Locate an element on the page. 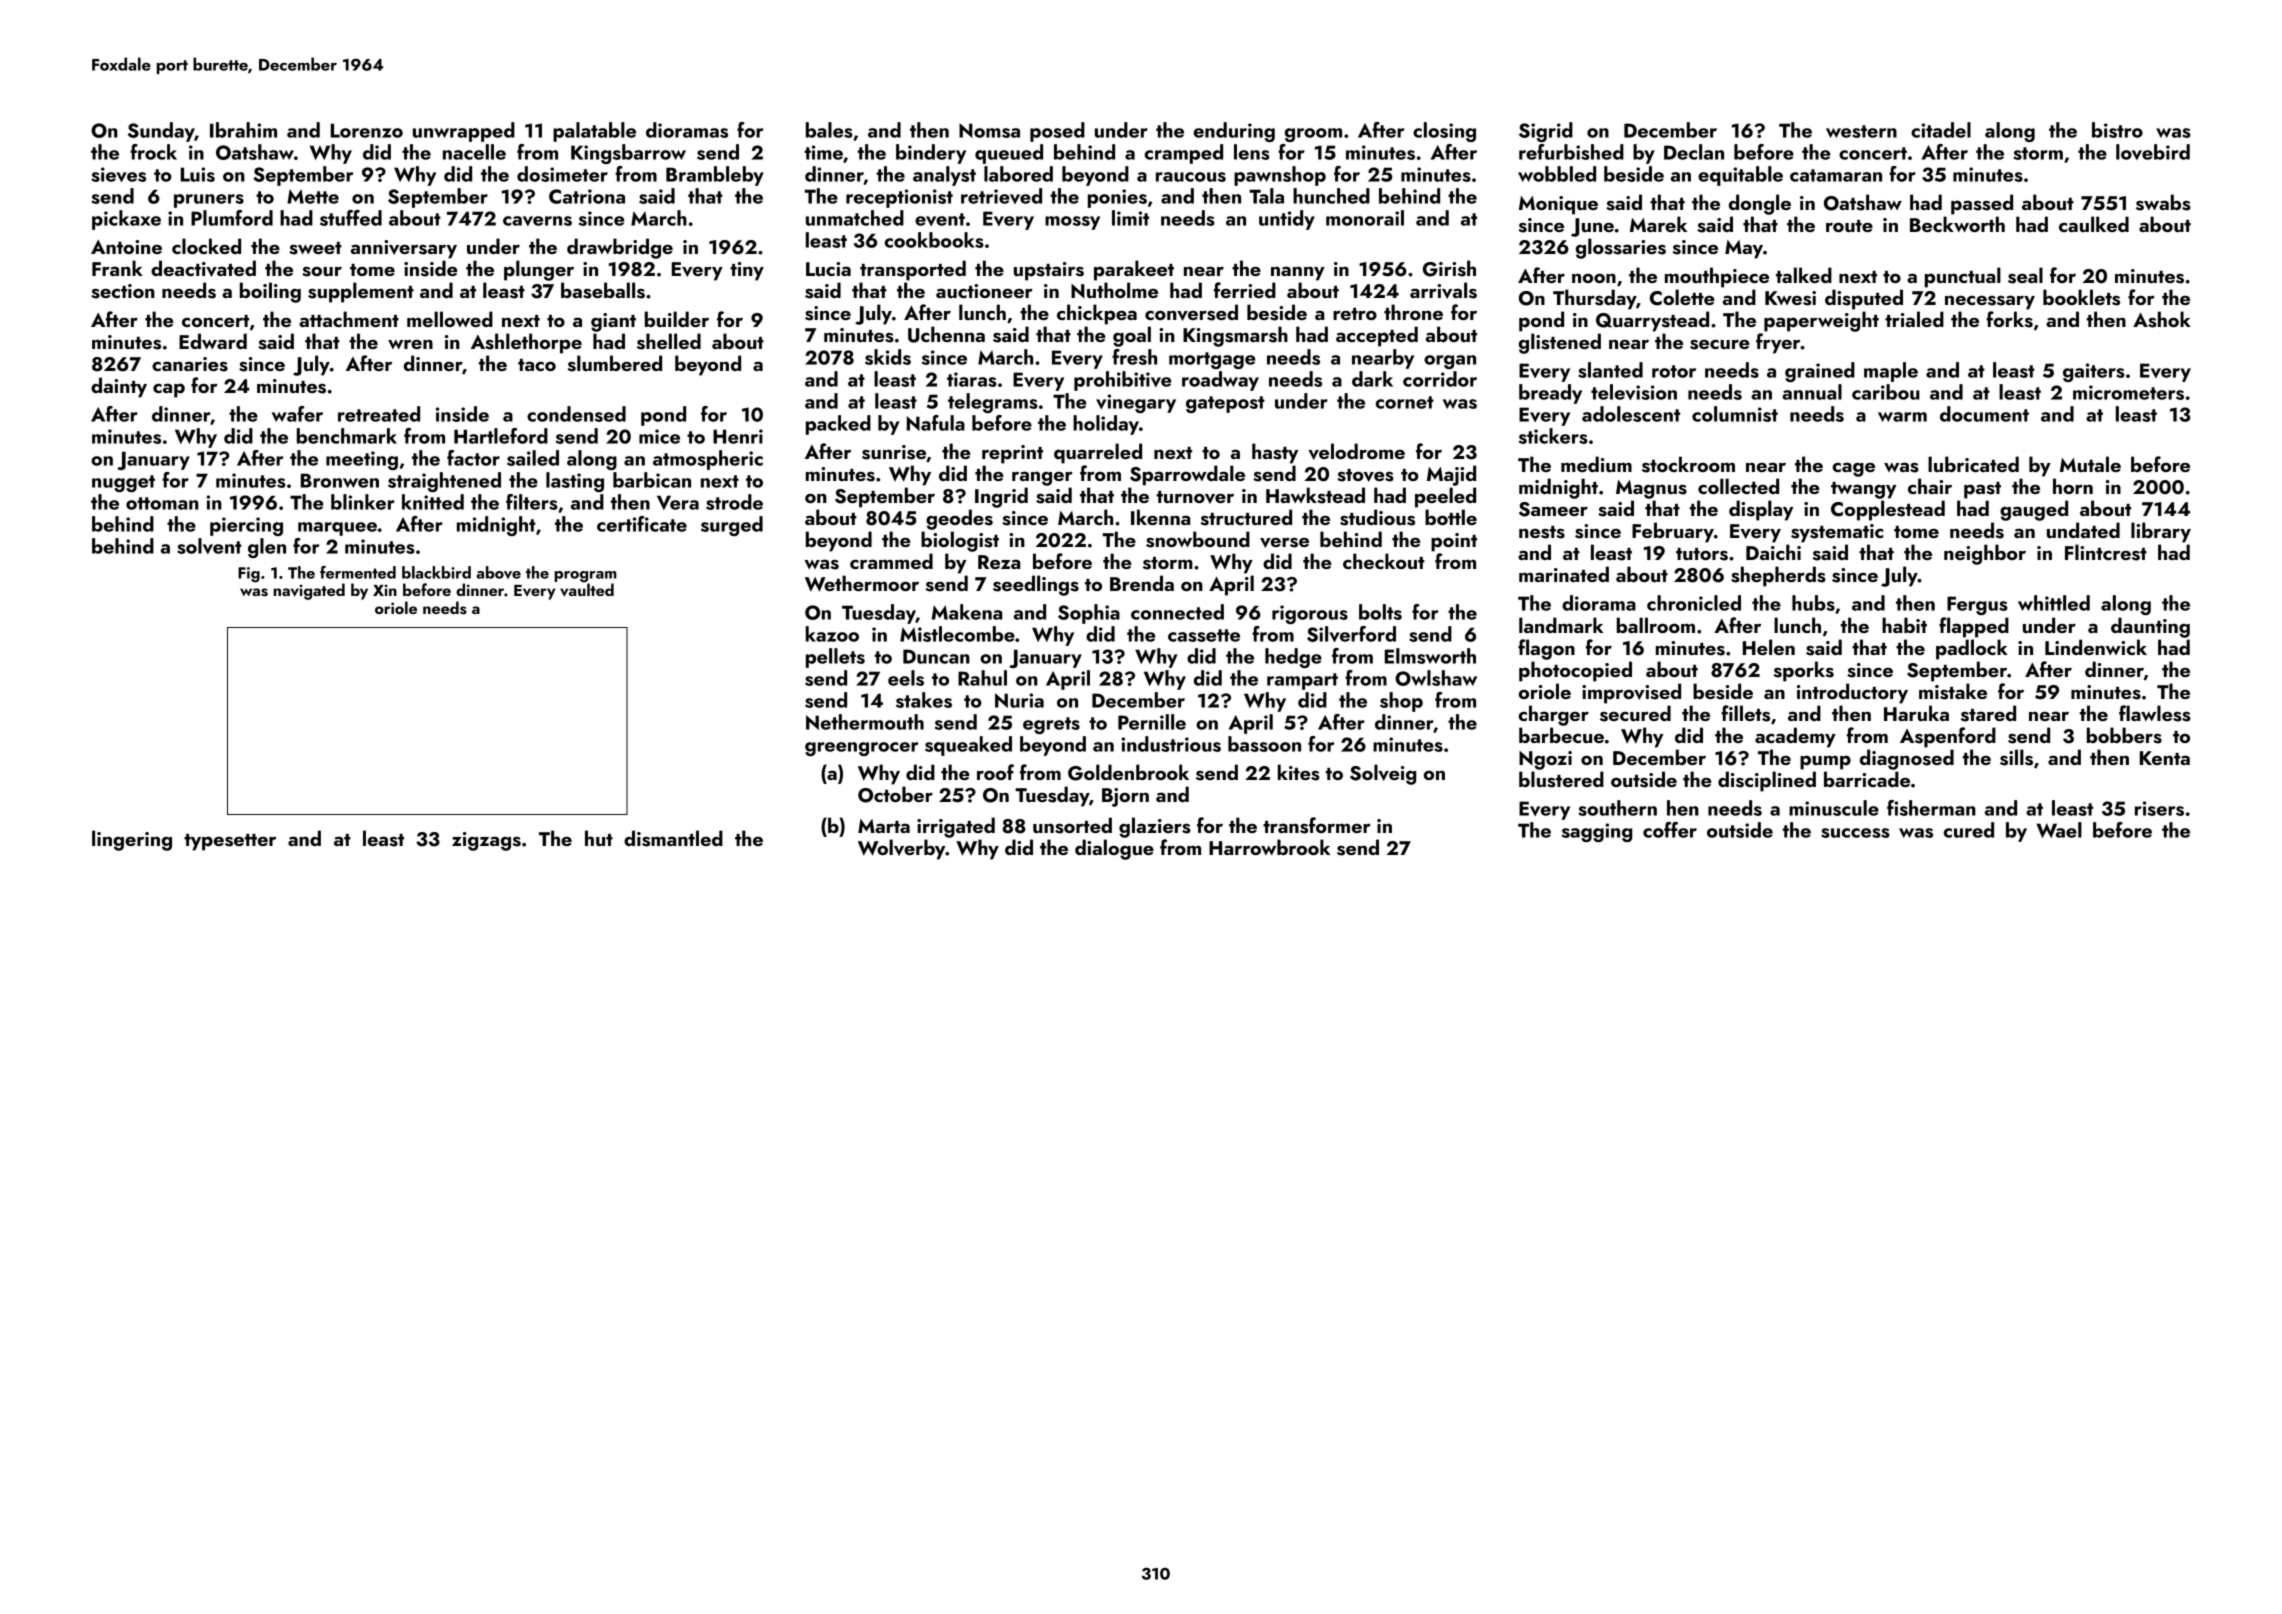 Image resolution: width=2282 pixels, height=1614 pixels. canaries is located at coordinates (190, 364).
